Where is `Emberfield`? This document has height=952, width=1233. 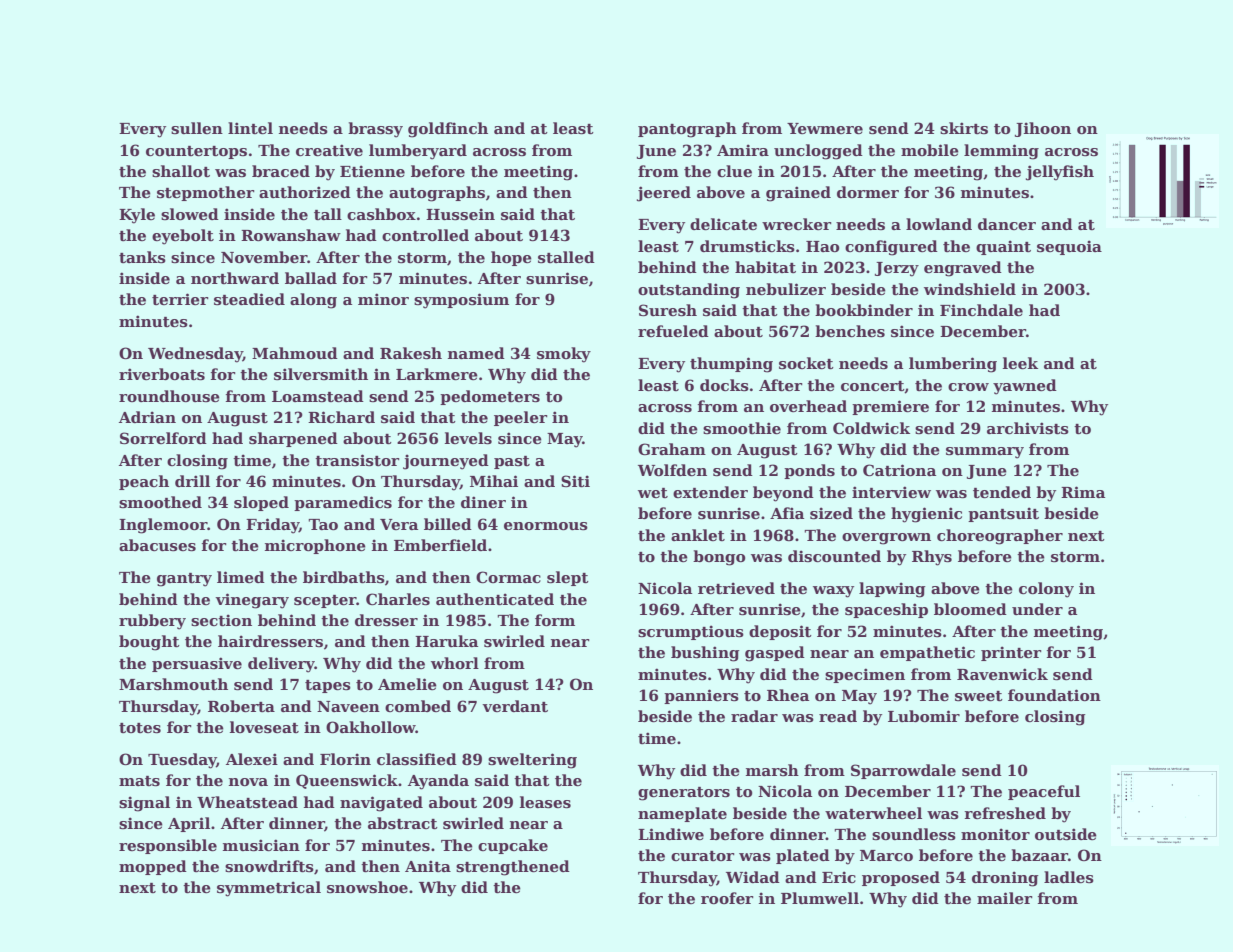
Emberfield is located at coordinates (440, 545).
